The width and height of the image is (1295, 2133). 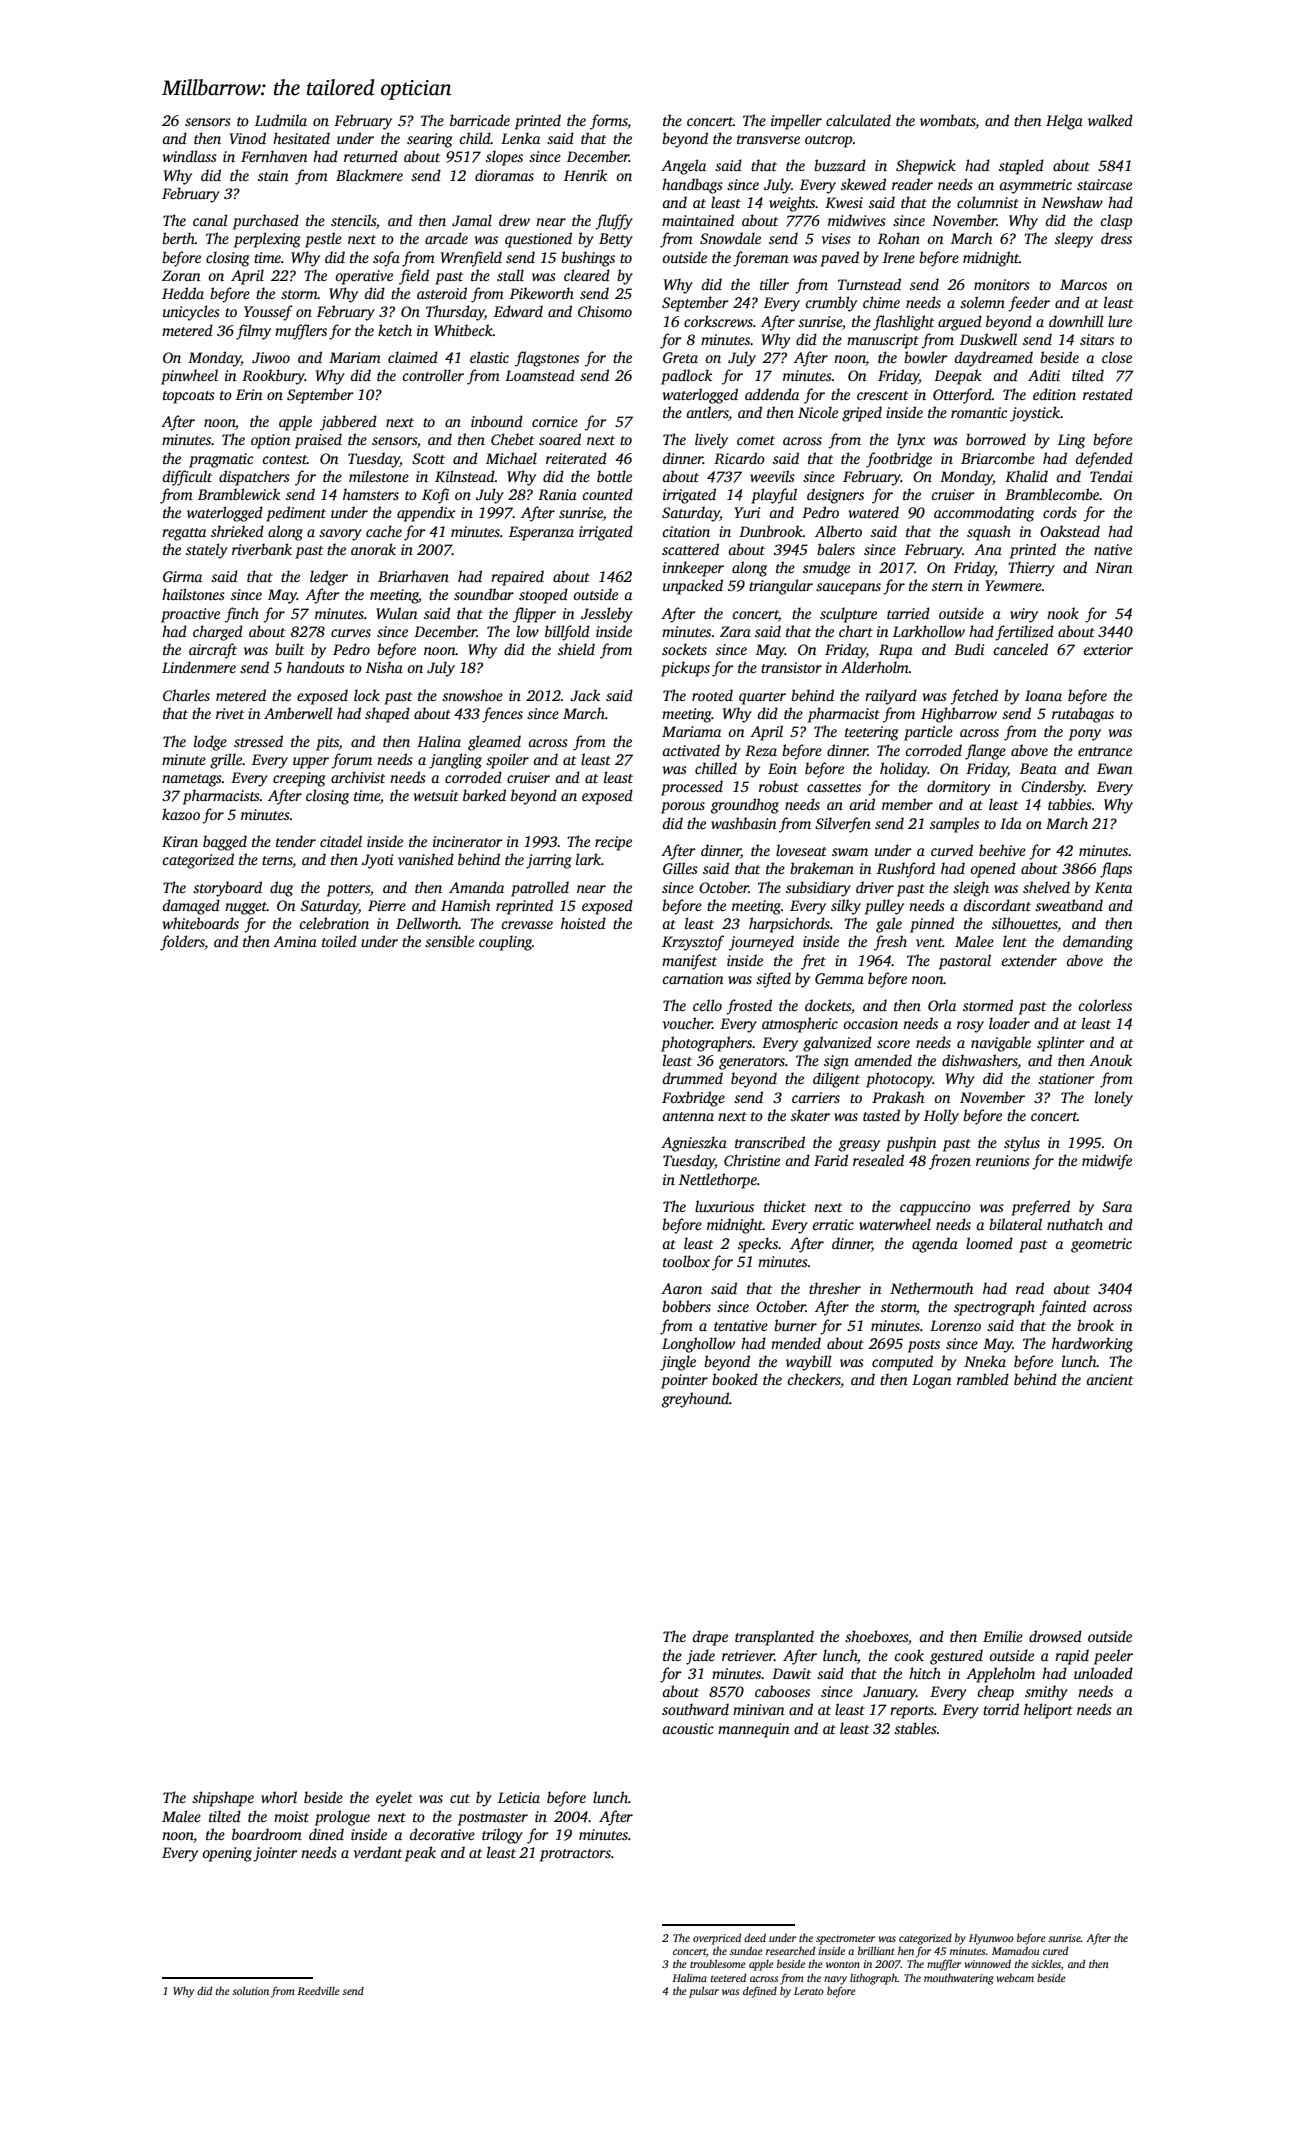 I want to click on damaged, so click(x=191, y=907).
